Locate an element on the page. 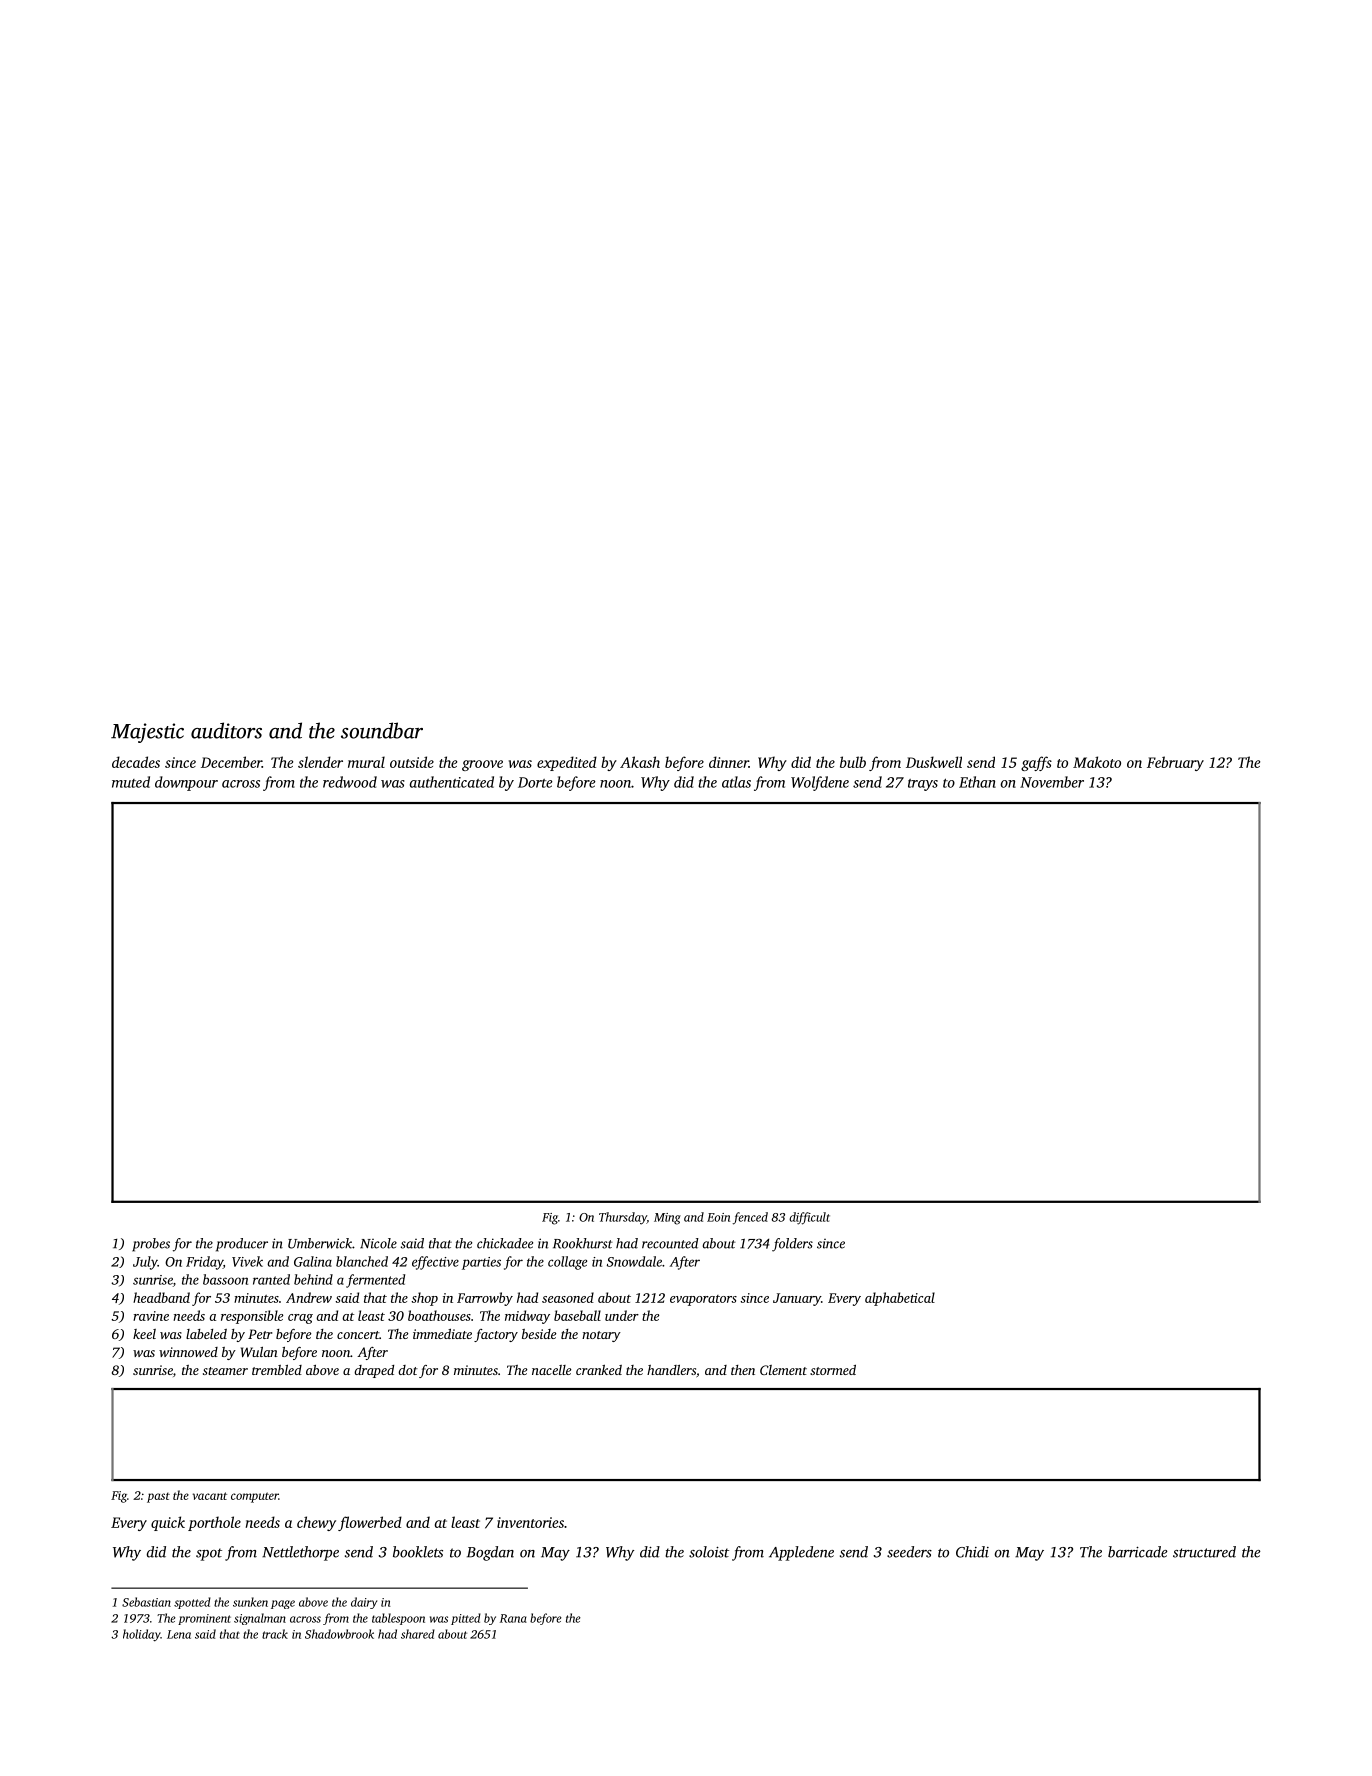 The image size is (1372, 1776). Wolfdene is located at coordinates (820, 783).
